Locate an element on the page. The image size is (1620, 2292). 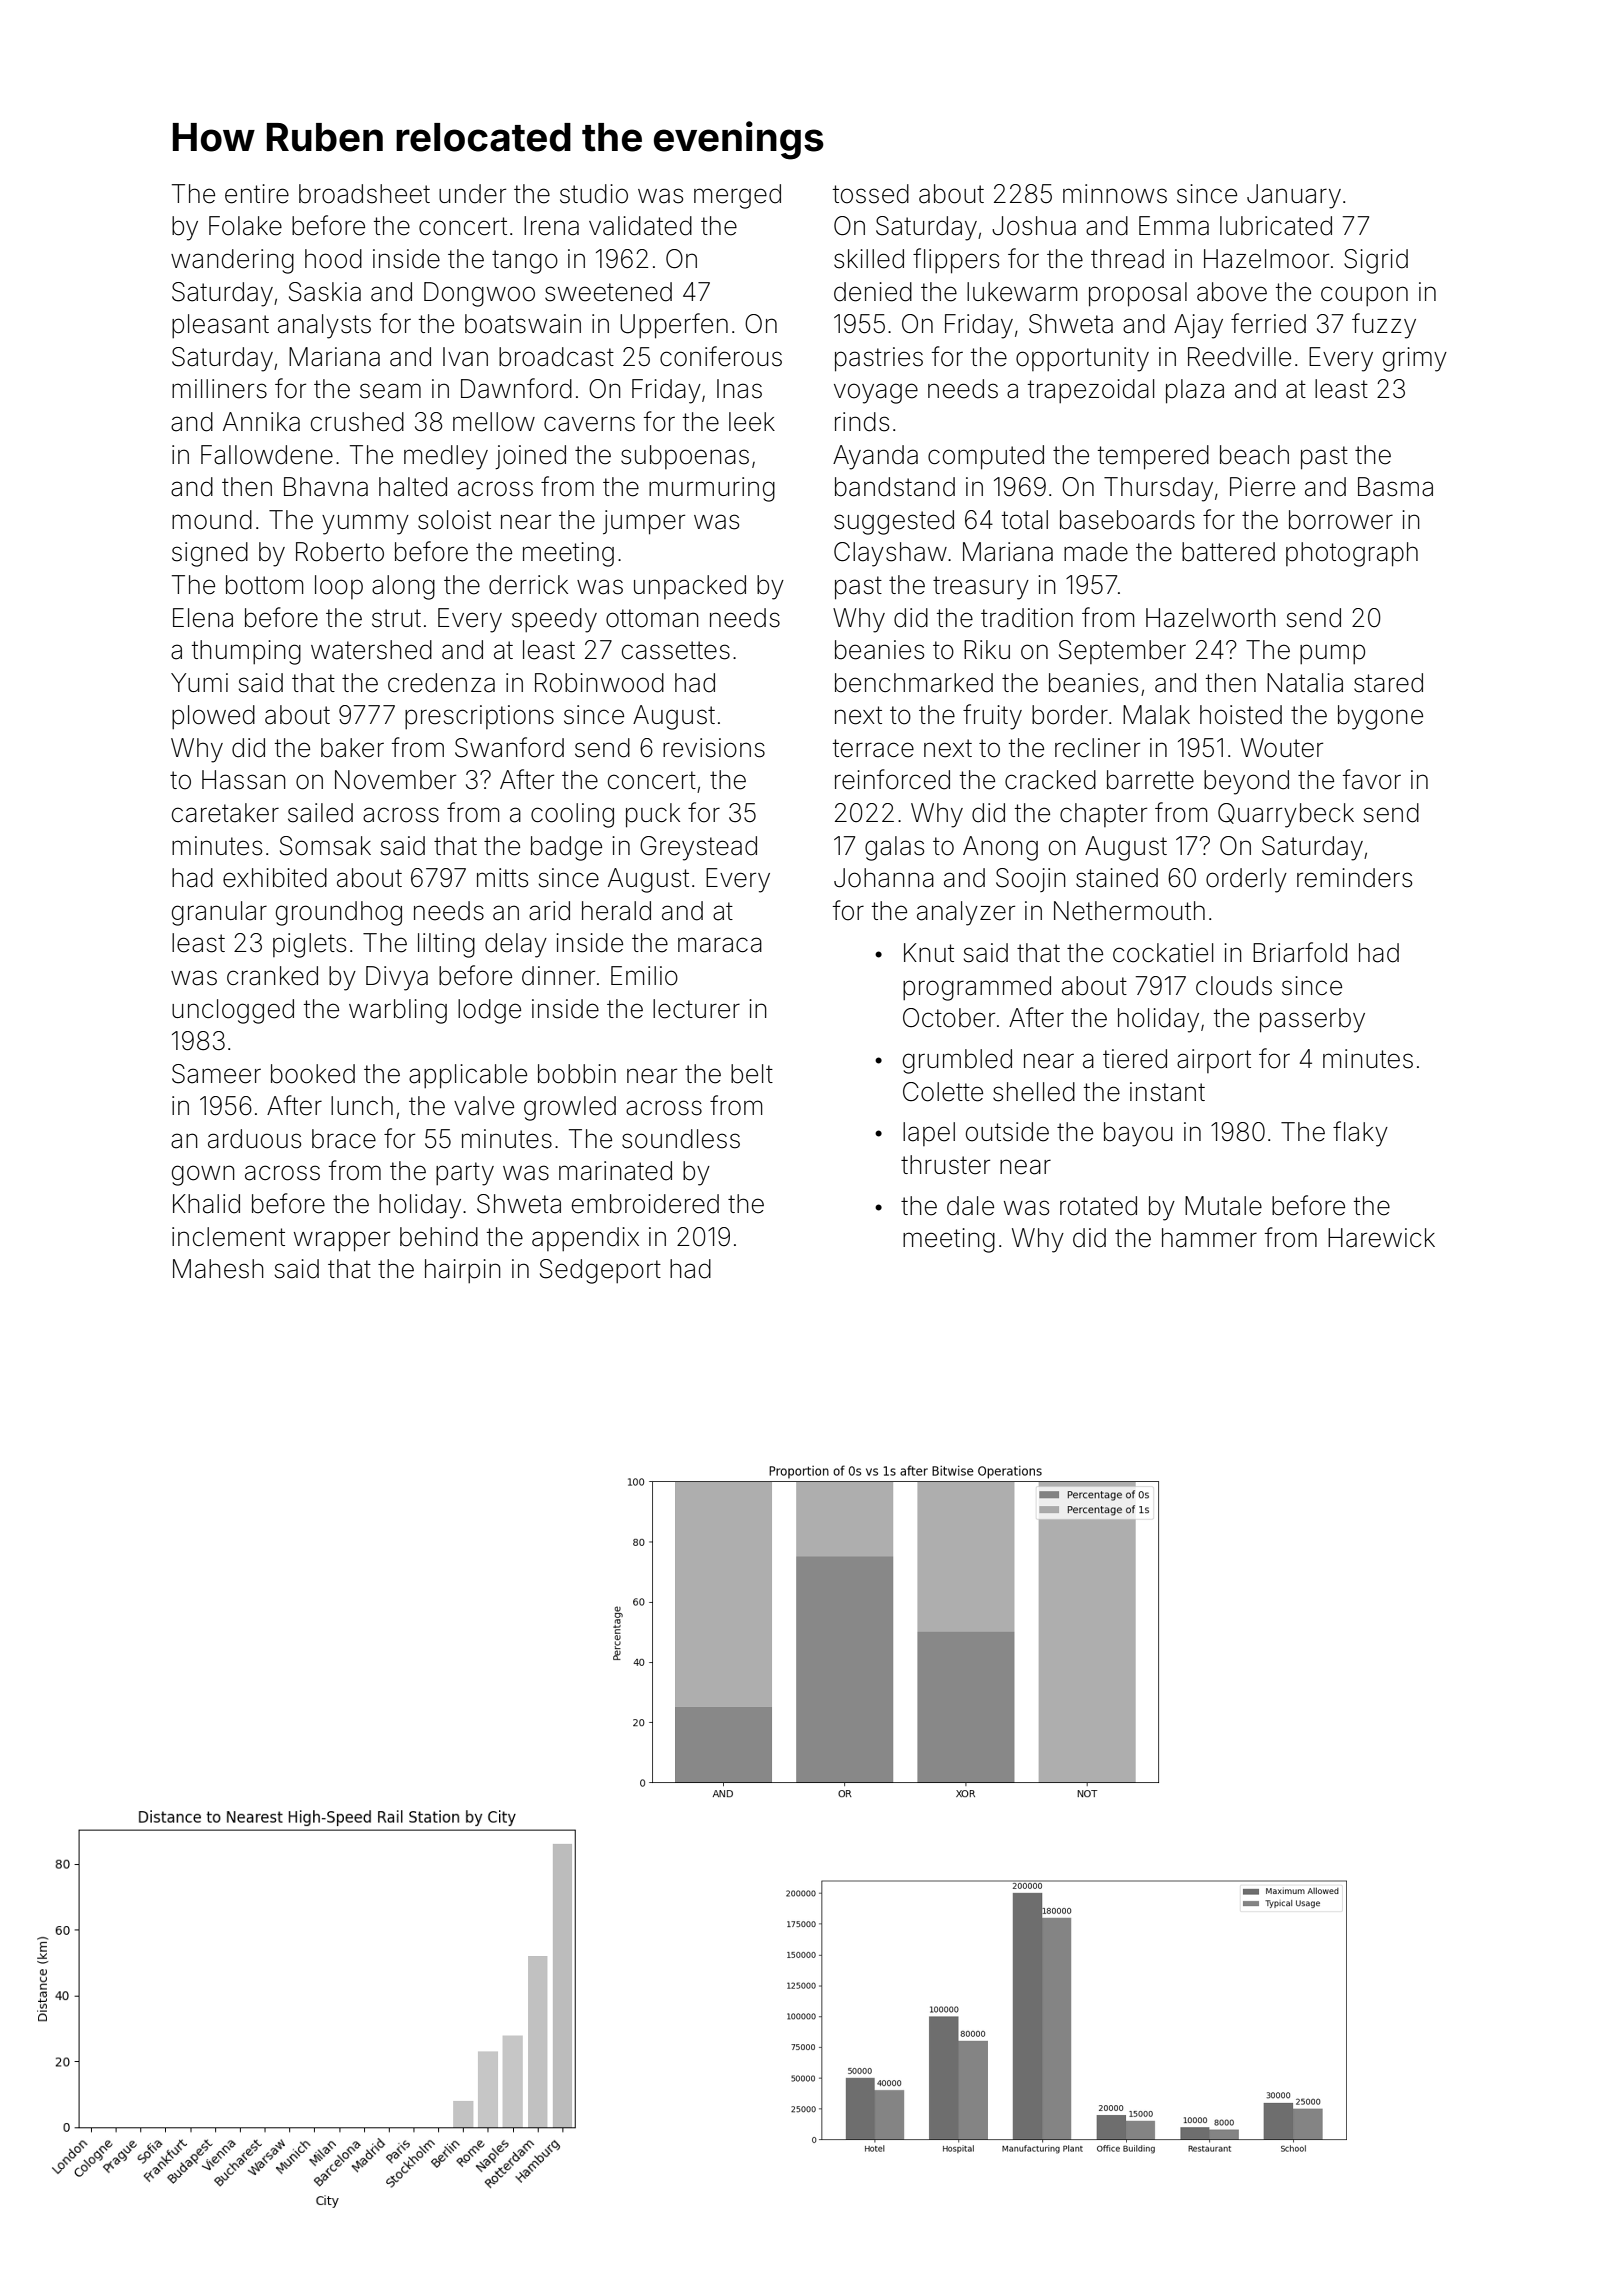
hammer is located at coordinates (1209, 1238).
